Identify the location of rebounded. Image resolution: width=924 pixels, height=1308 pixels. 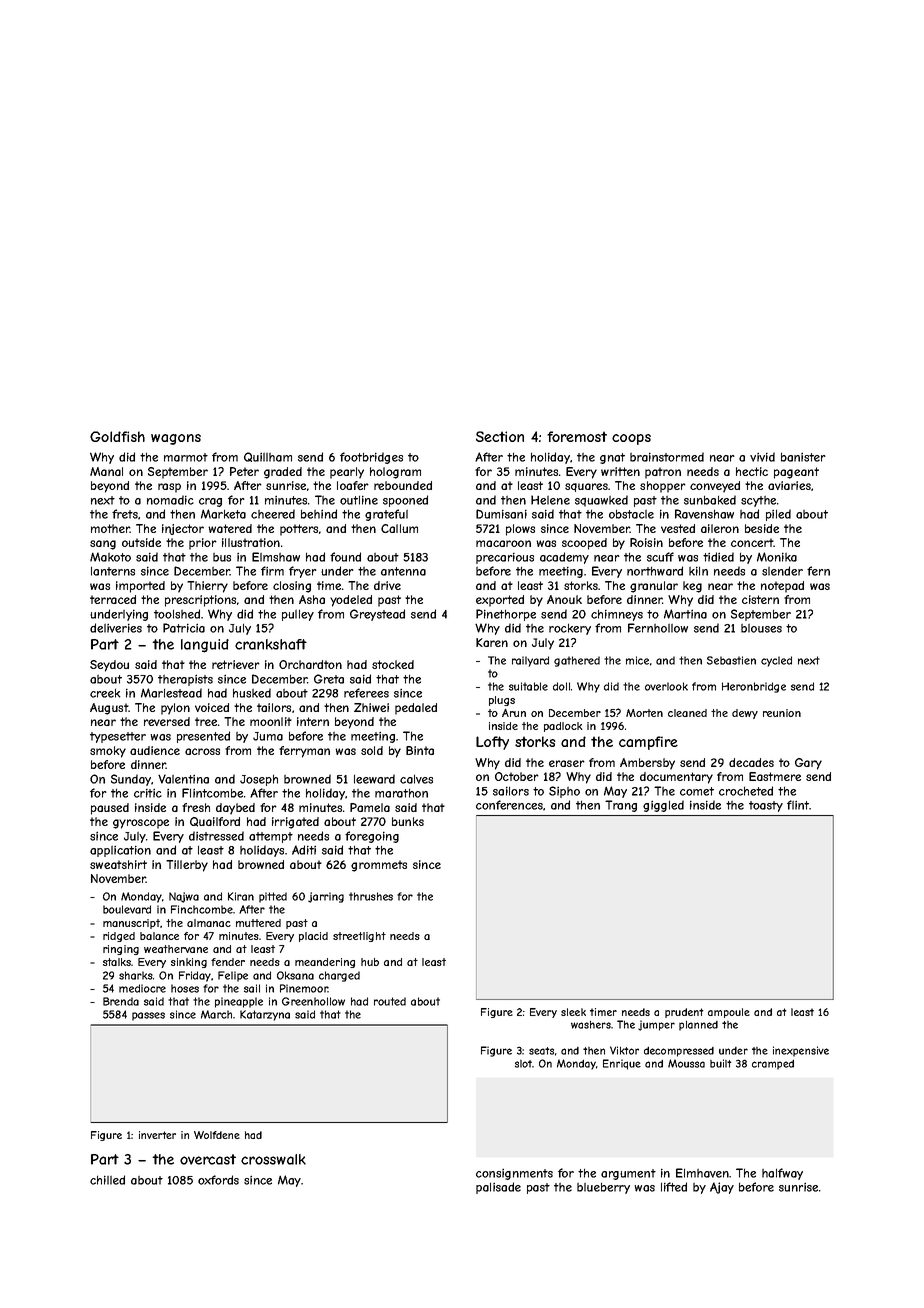
(403, 485).
